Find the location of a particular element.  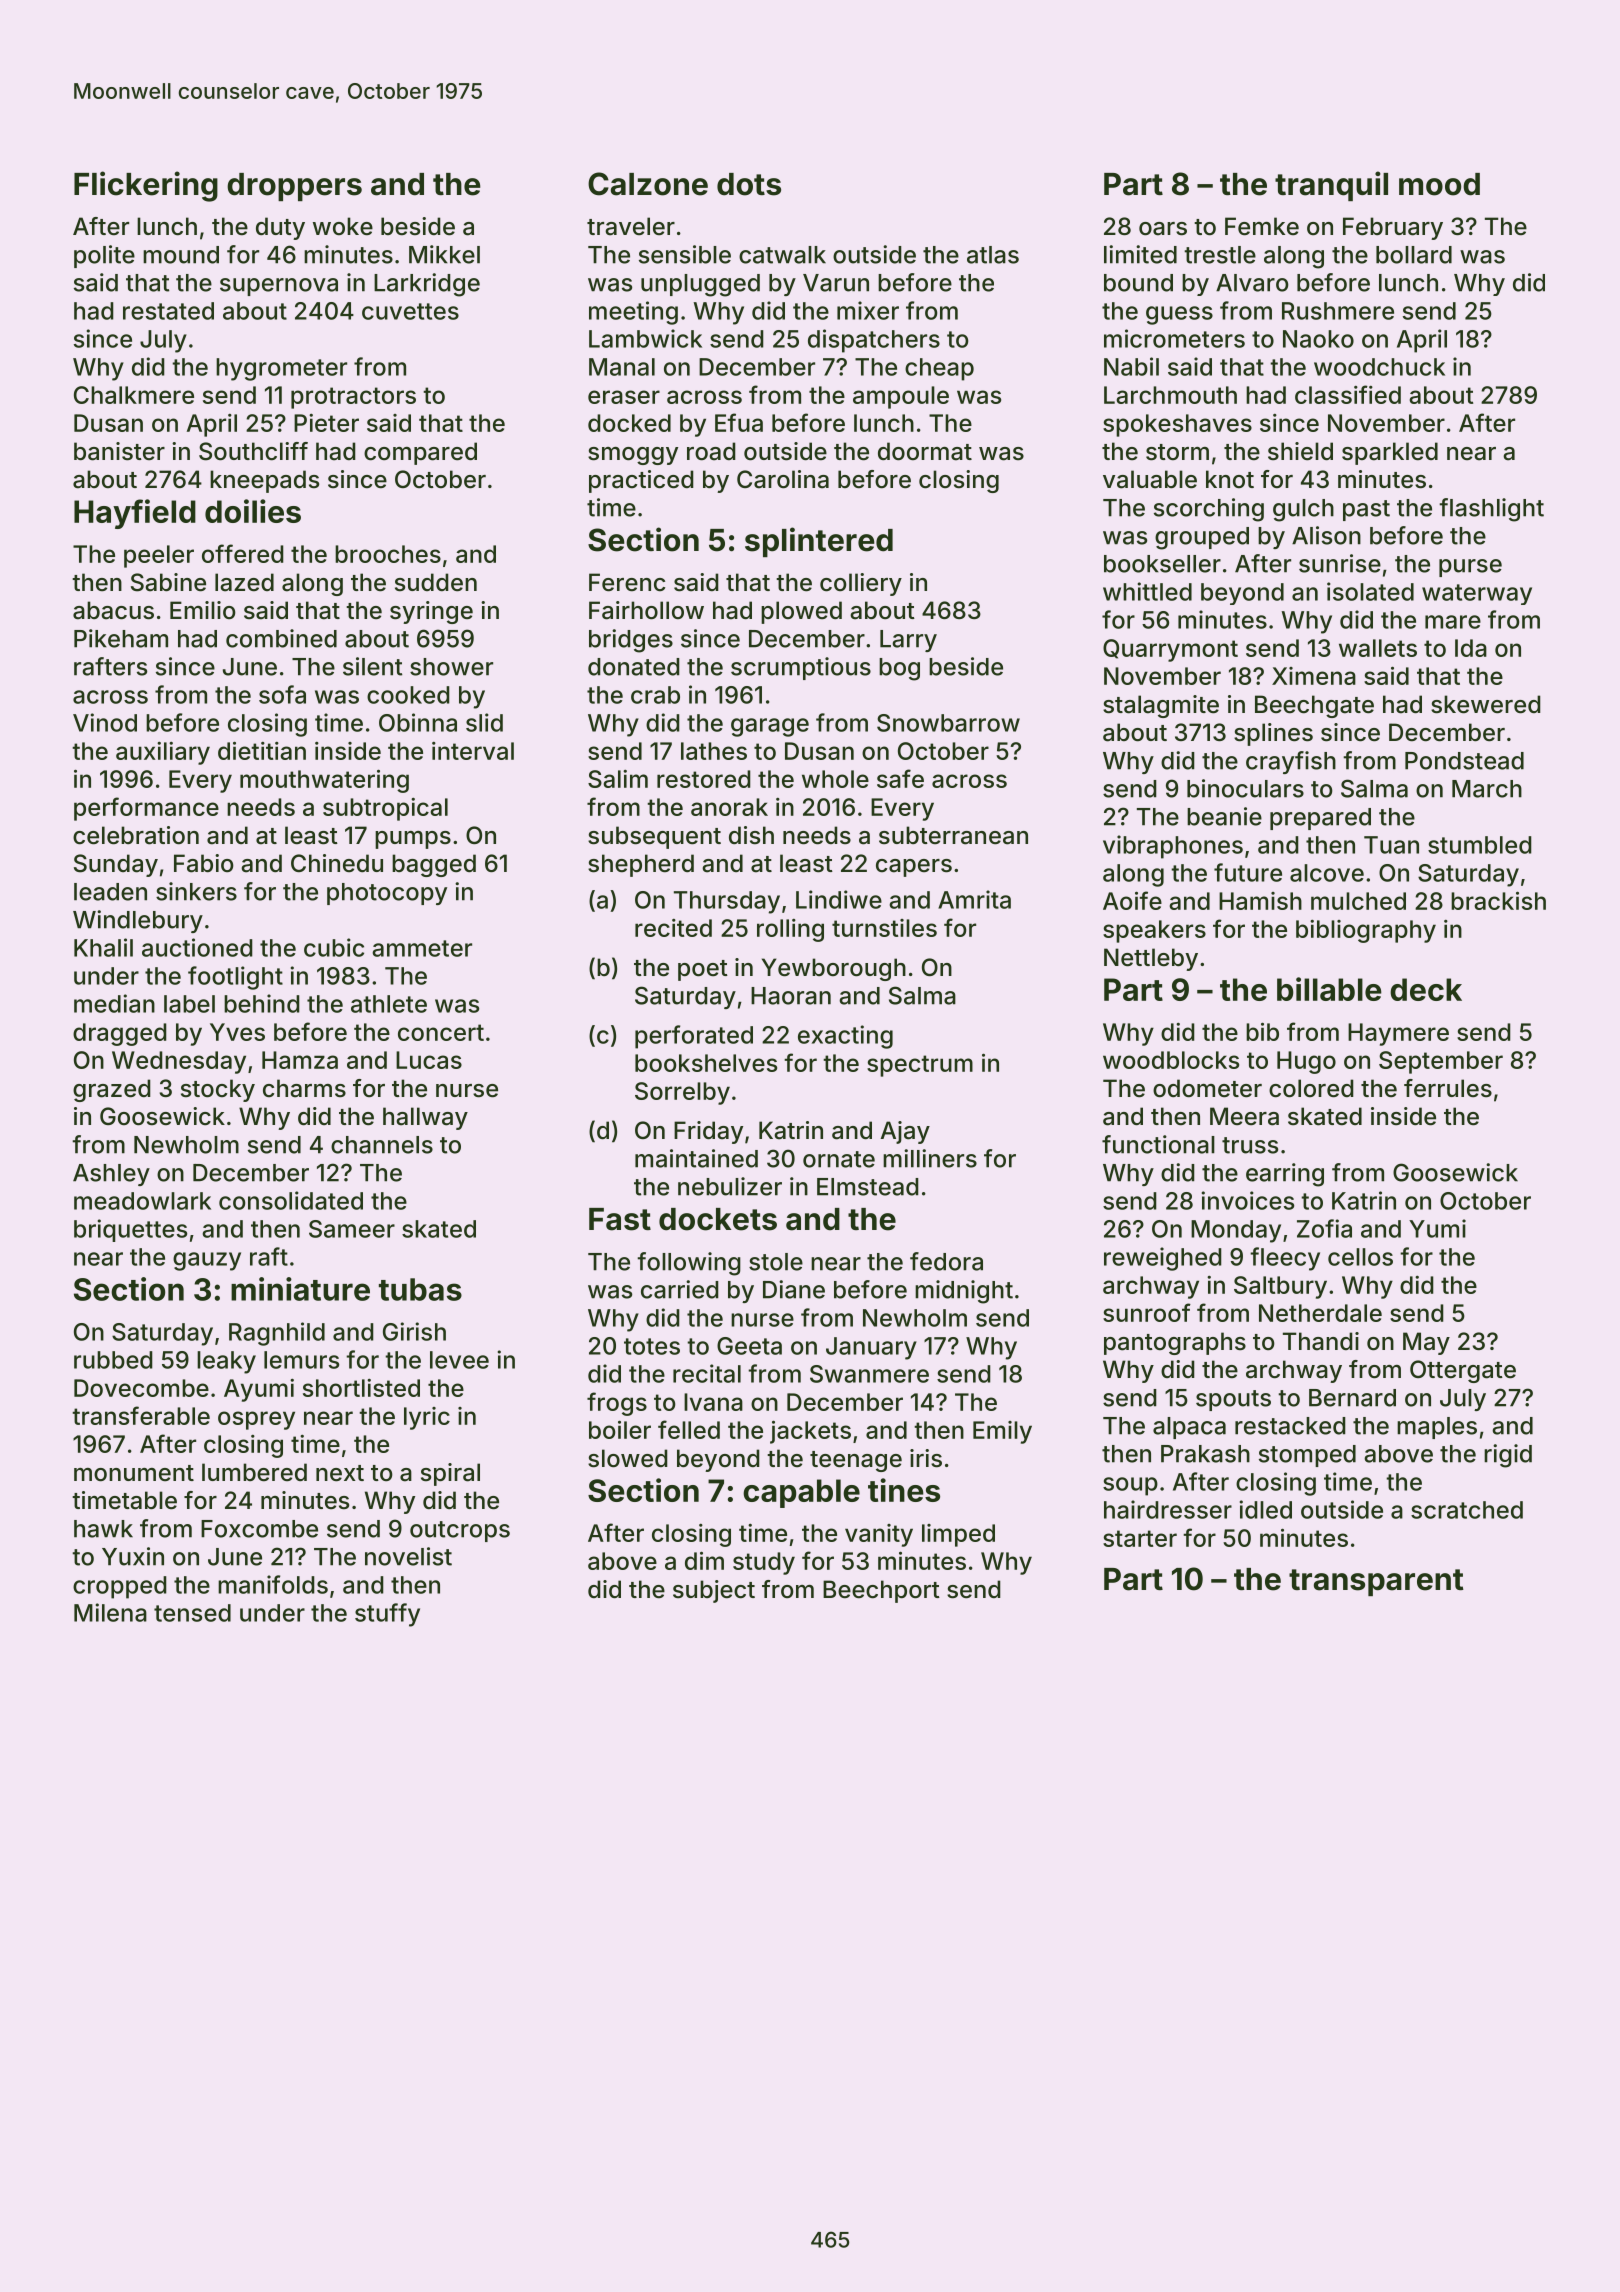

flashlight is located at coordinates (1491, 510).
